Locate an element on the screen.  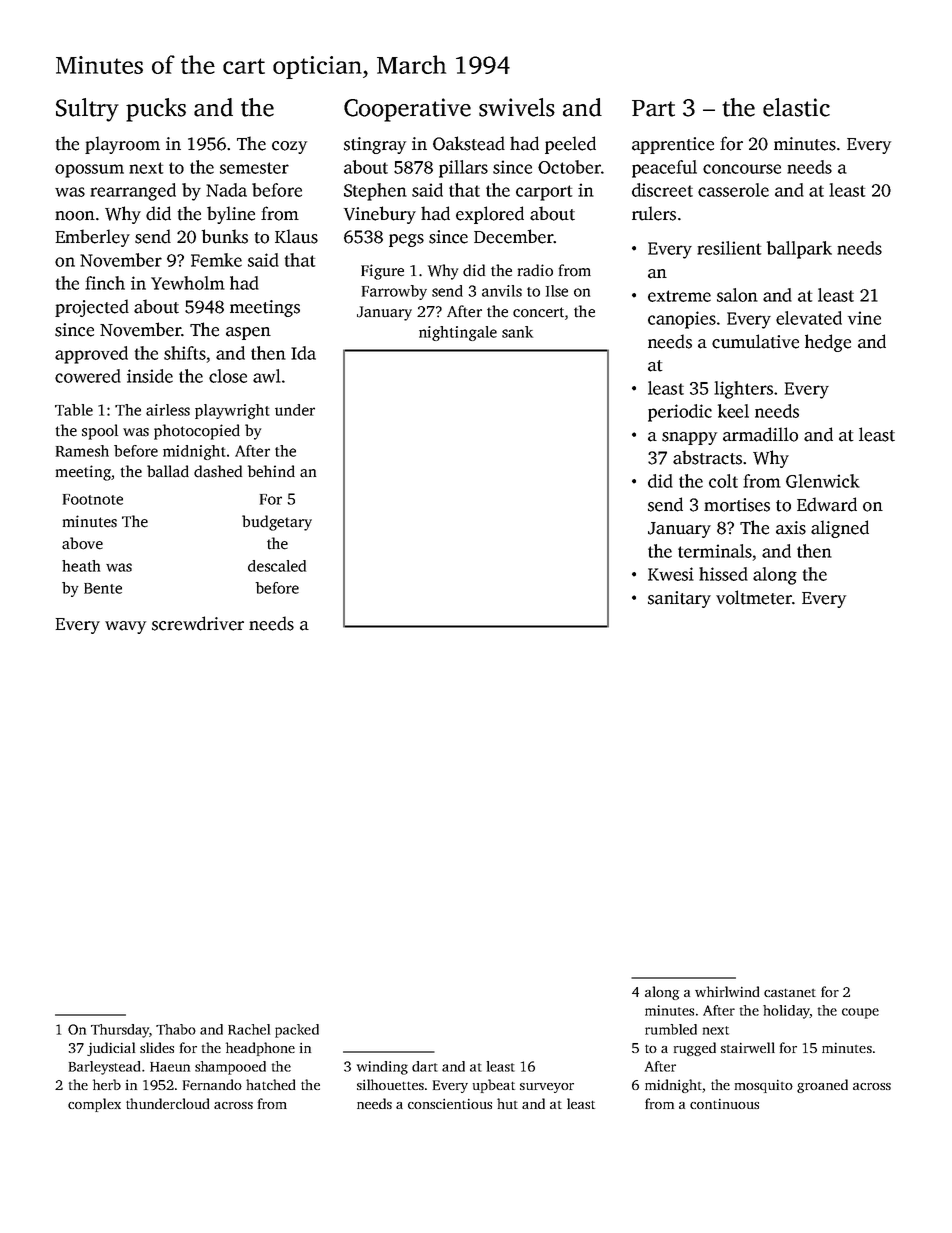
Cooperative is located at coordinates (407, 110).
